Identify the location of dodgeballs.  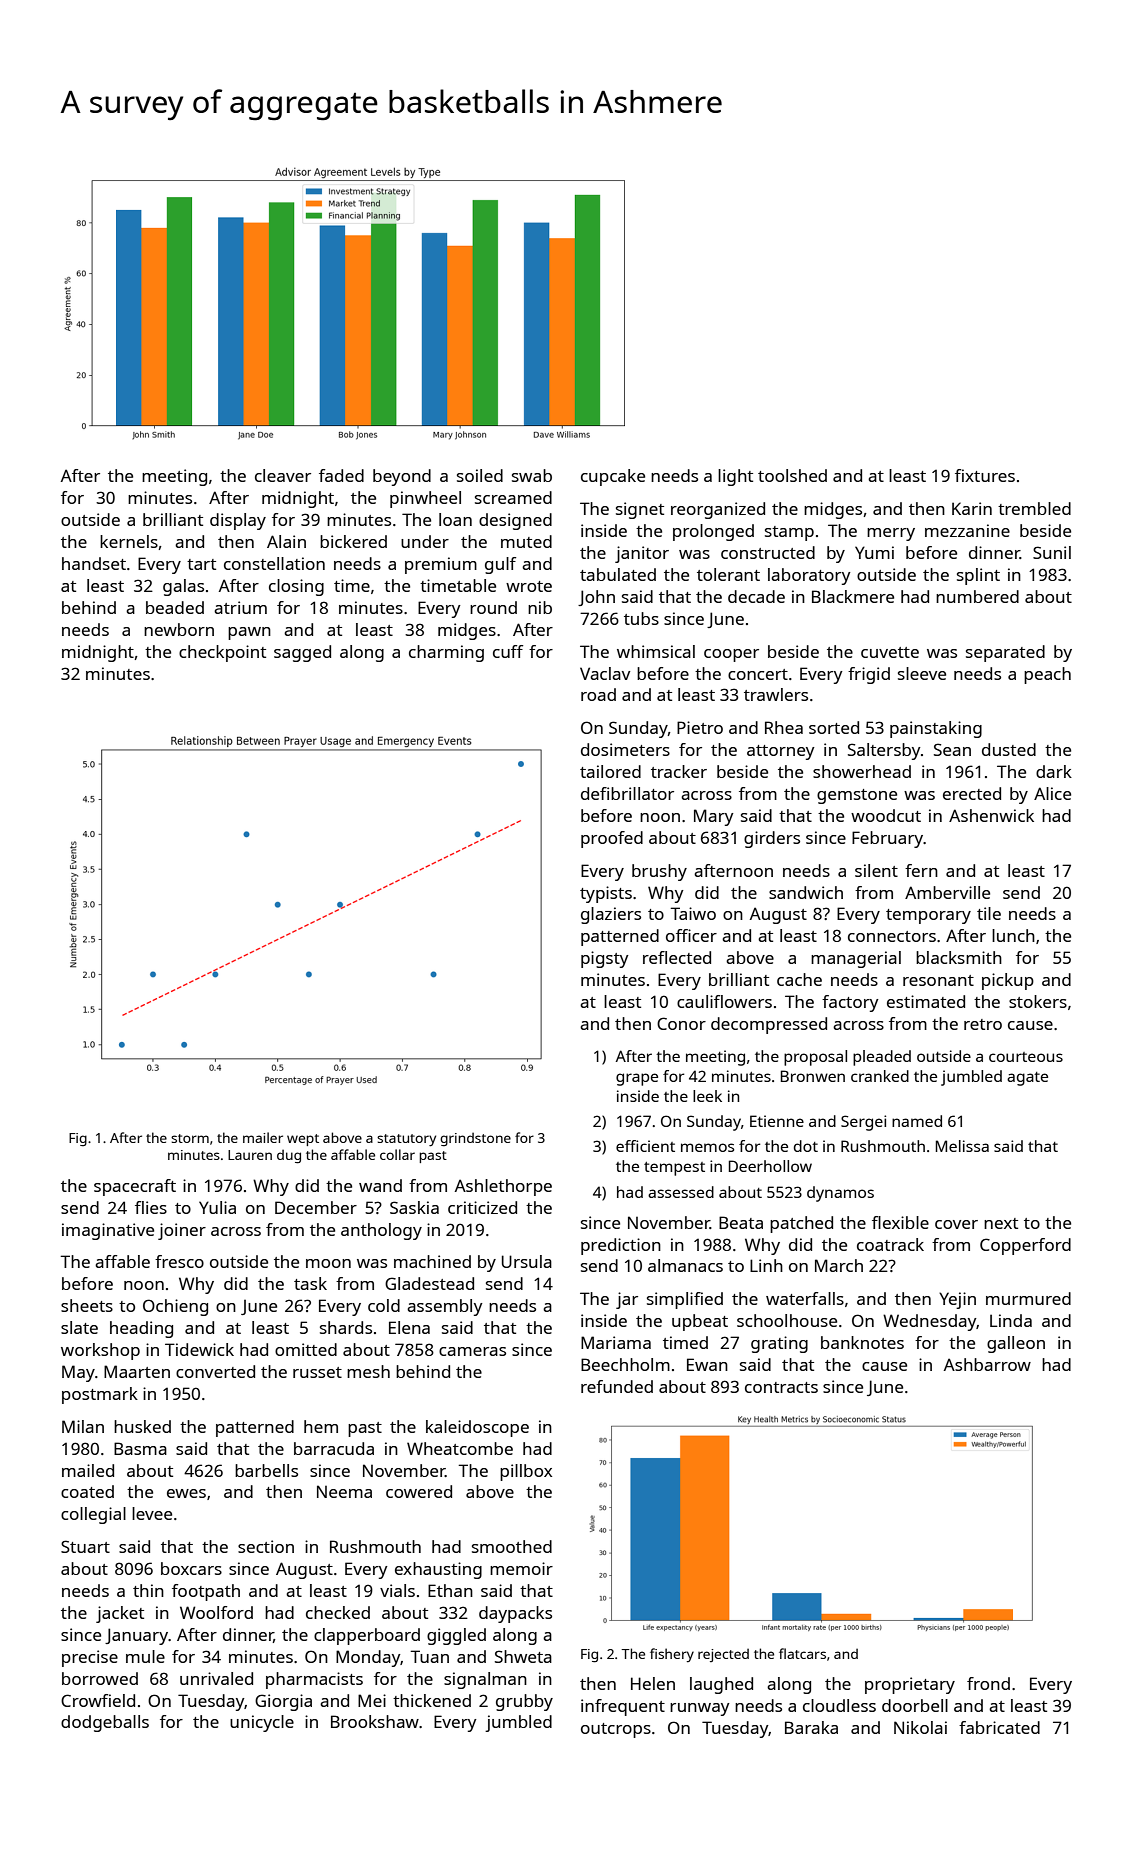
(105, 1723).
